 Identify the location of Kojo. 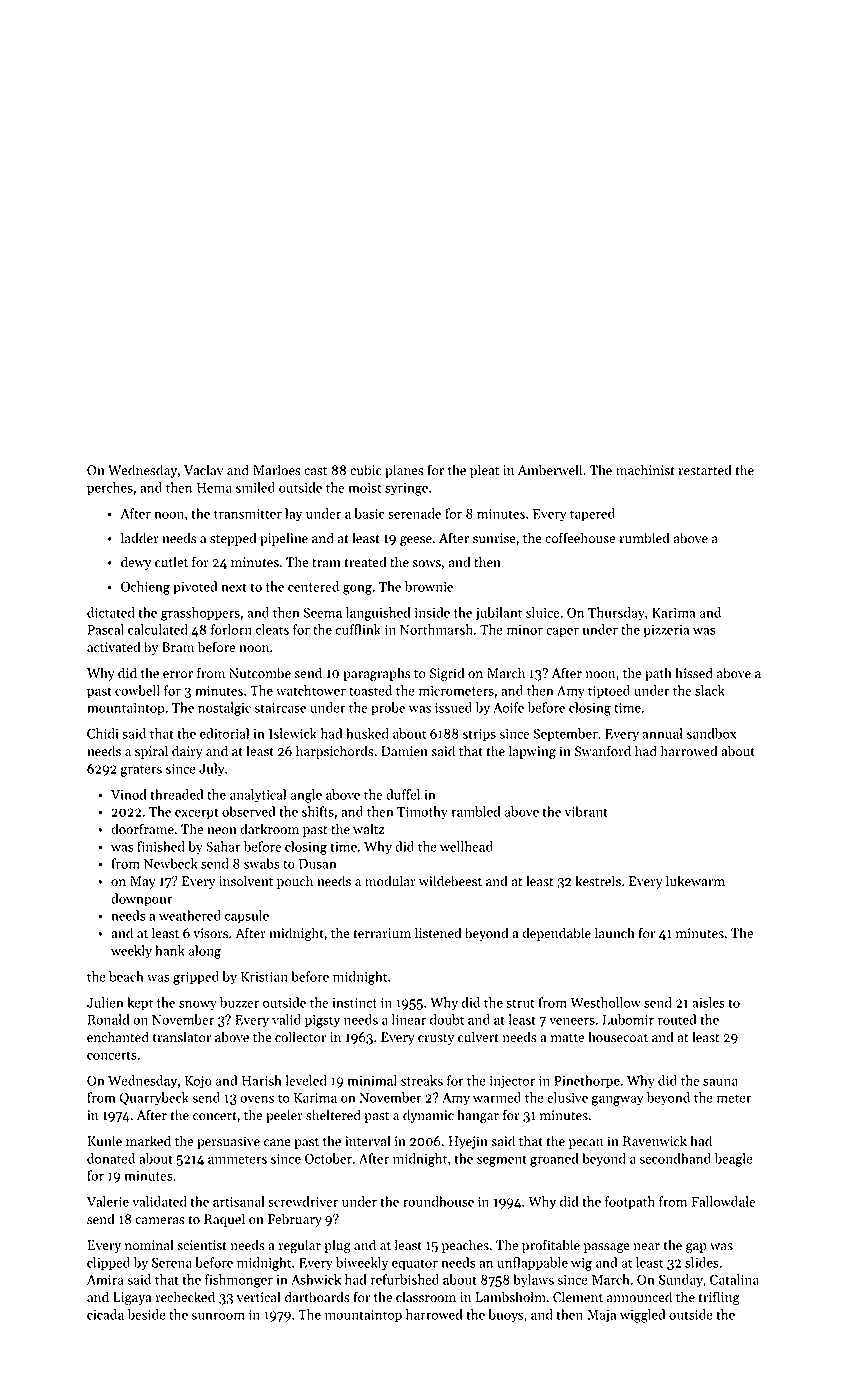
(198, 1082).
